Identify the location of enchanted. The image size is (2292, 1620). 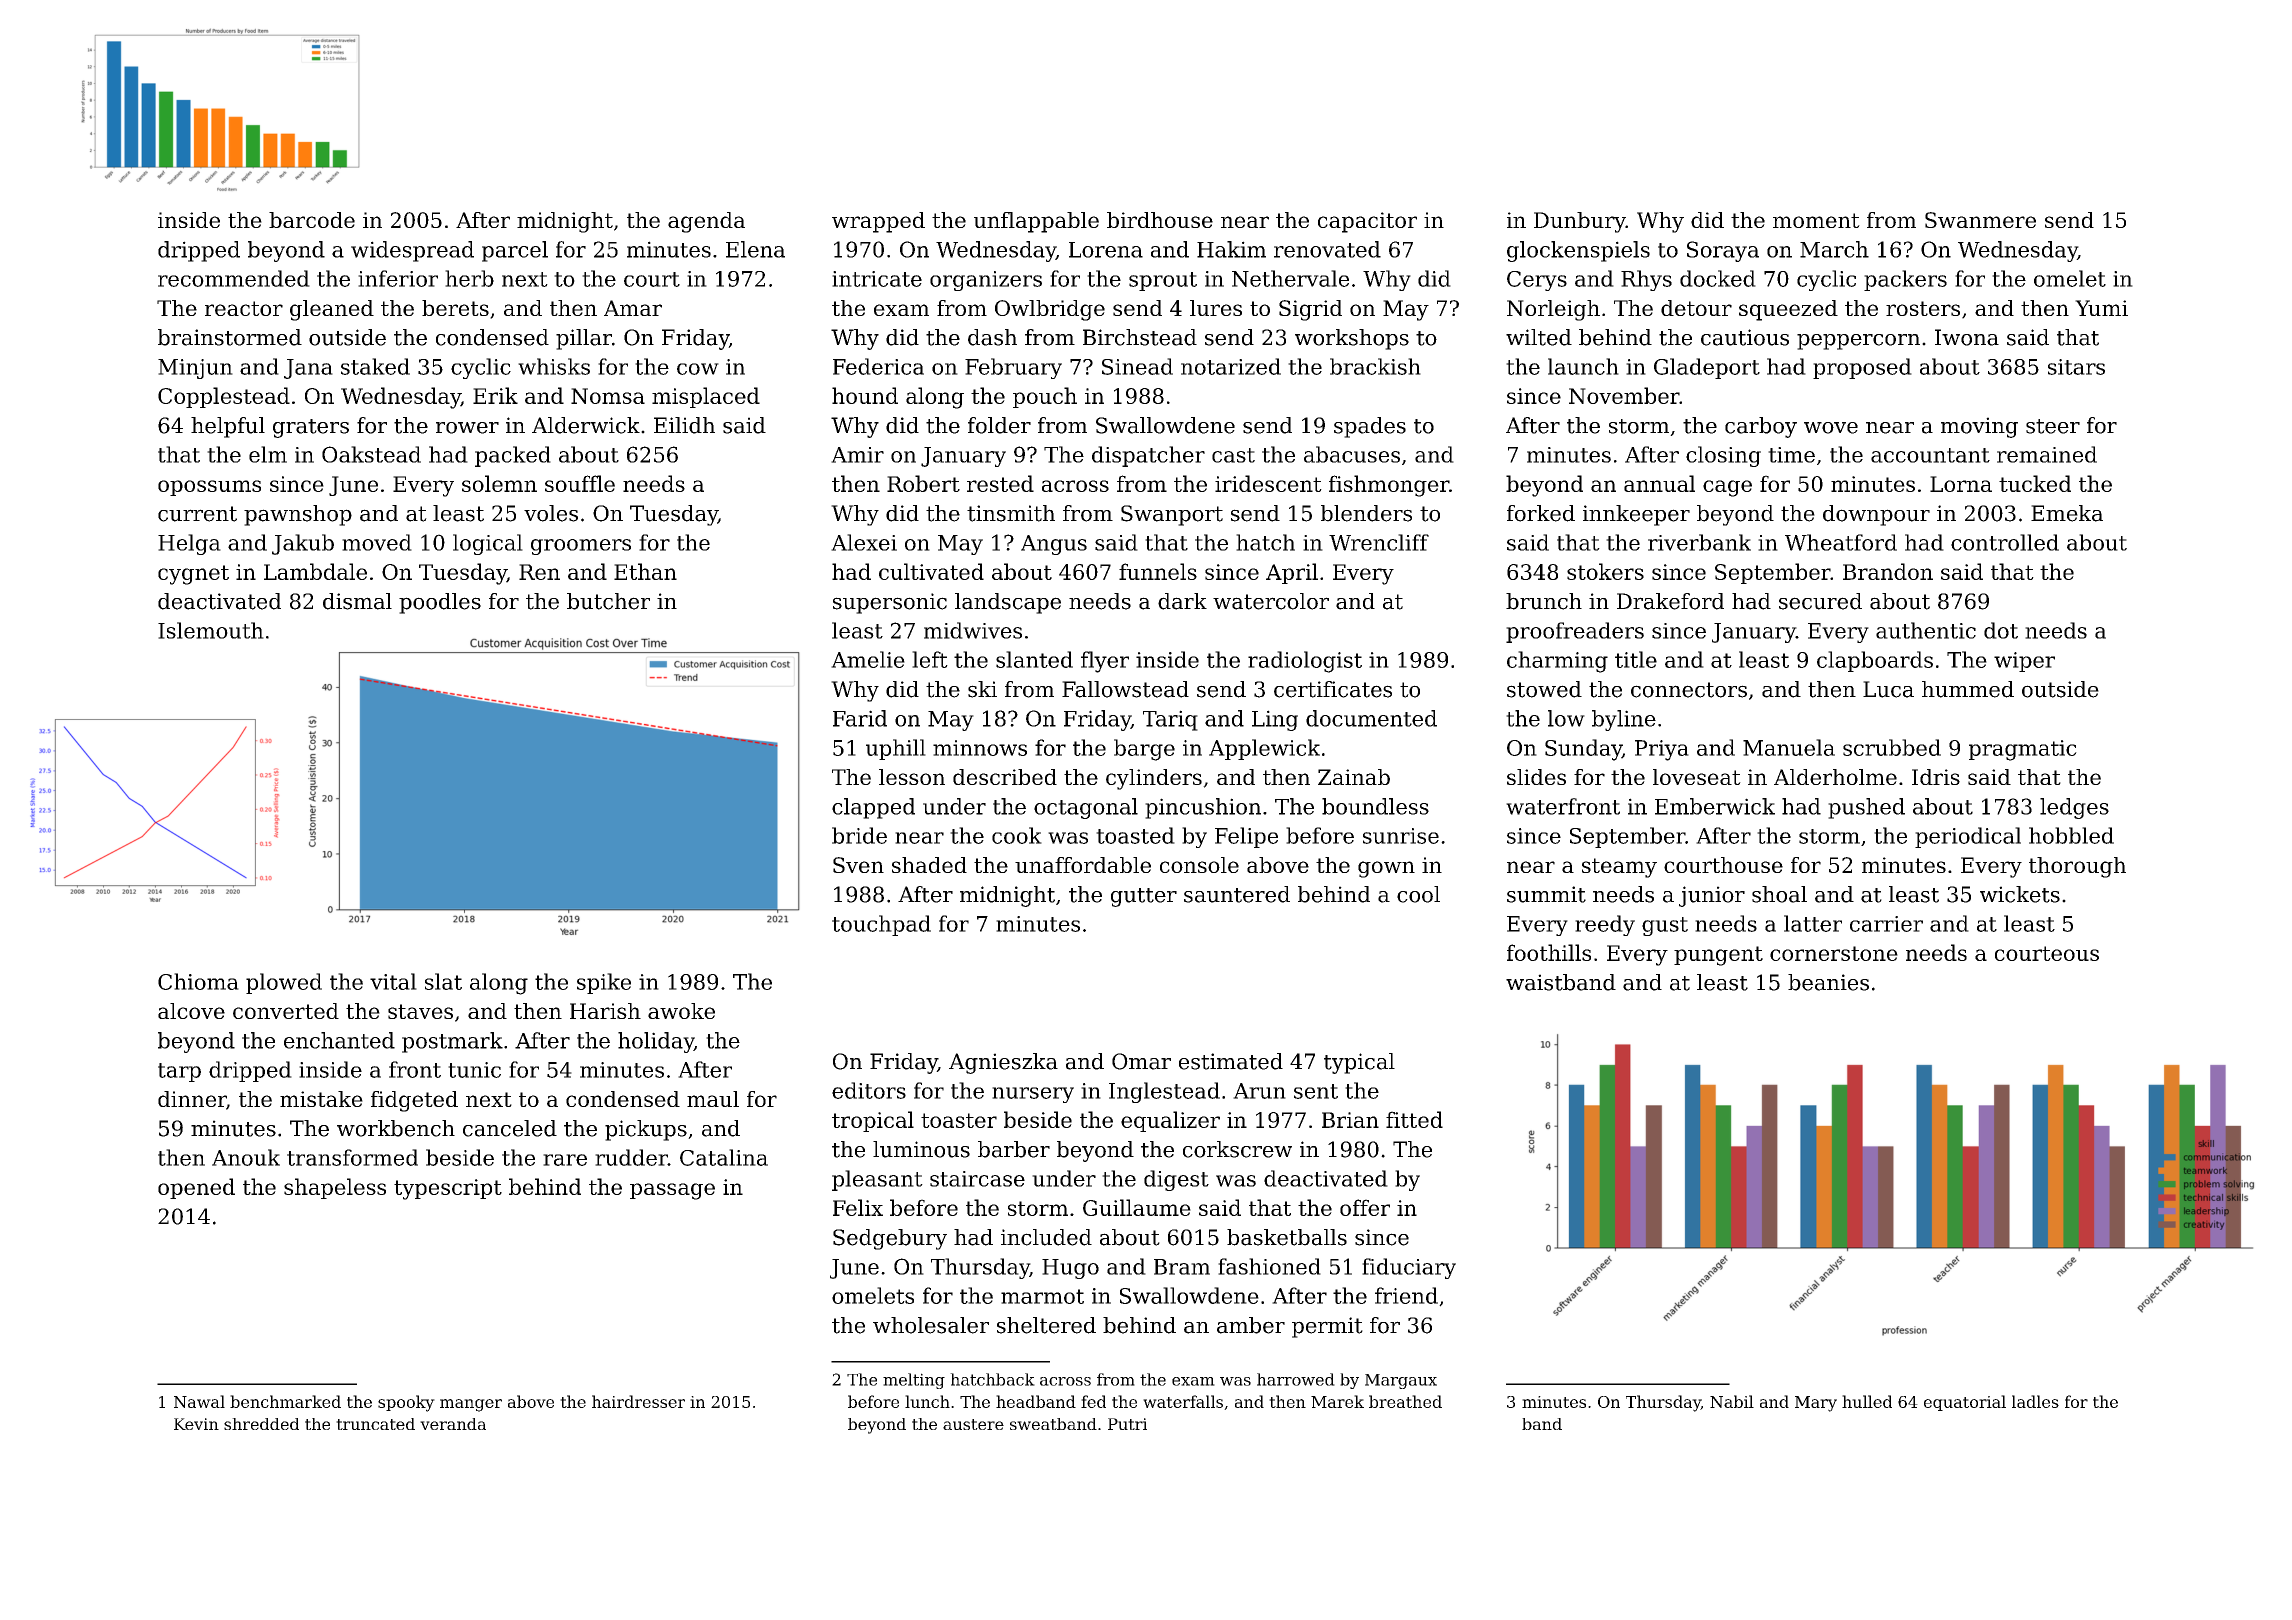
(339, 1040).
